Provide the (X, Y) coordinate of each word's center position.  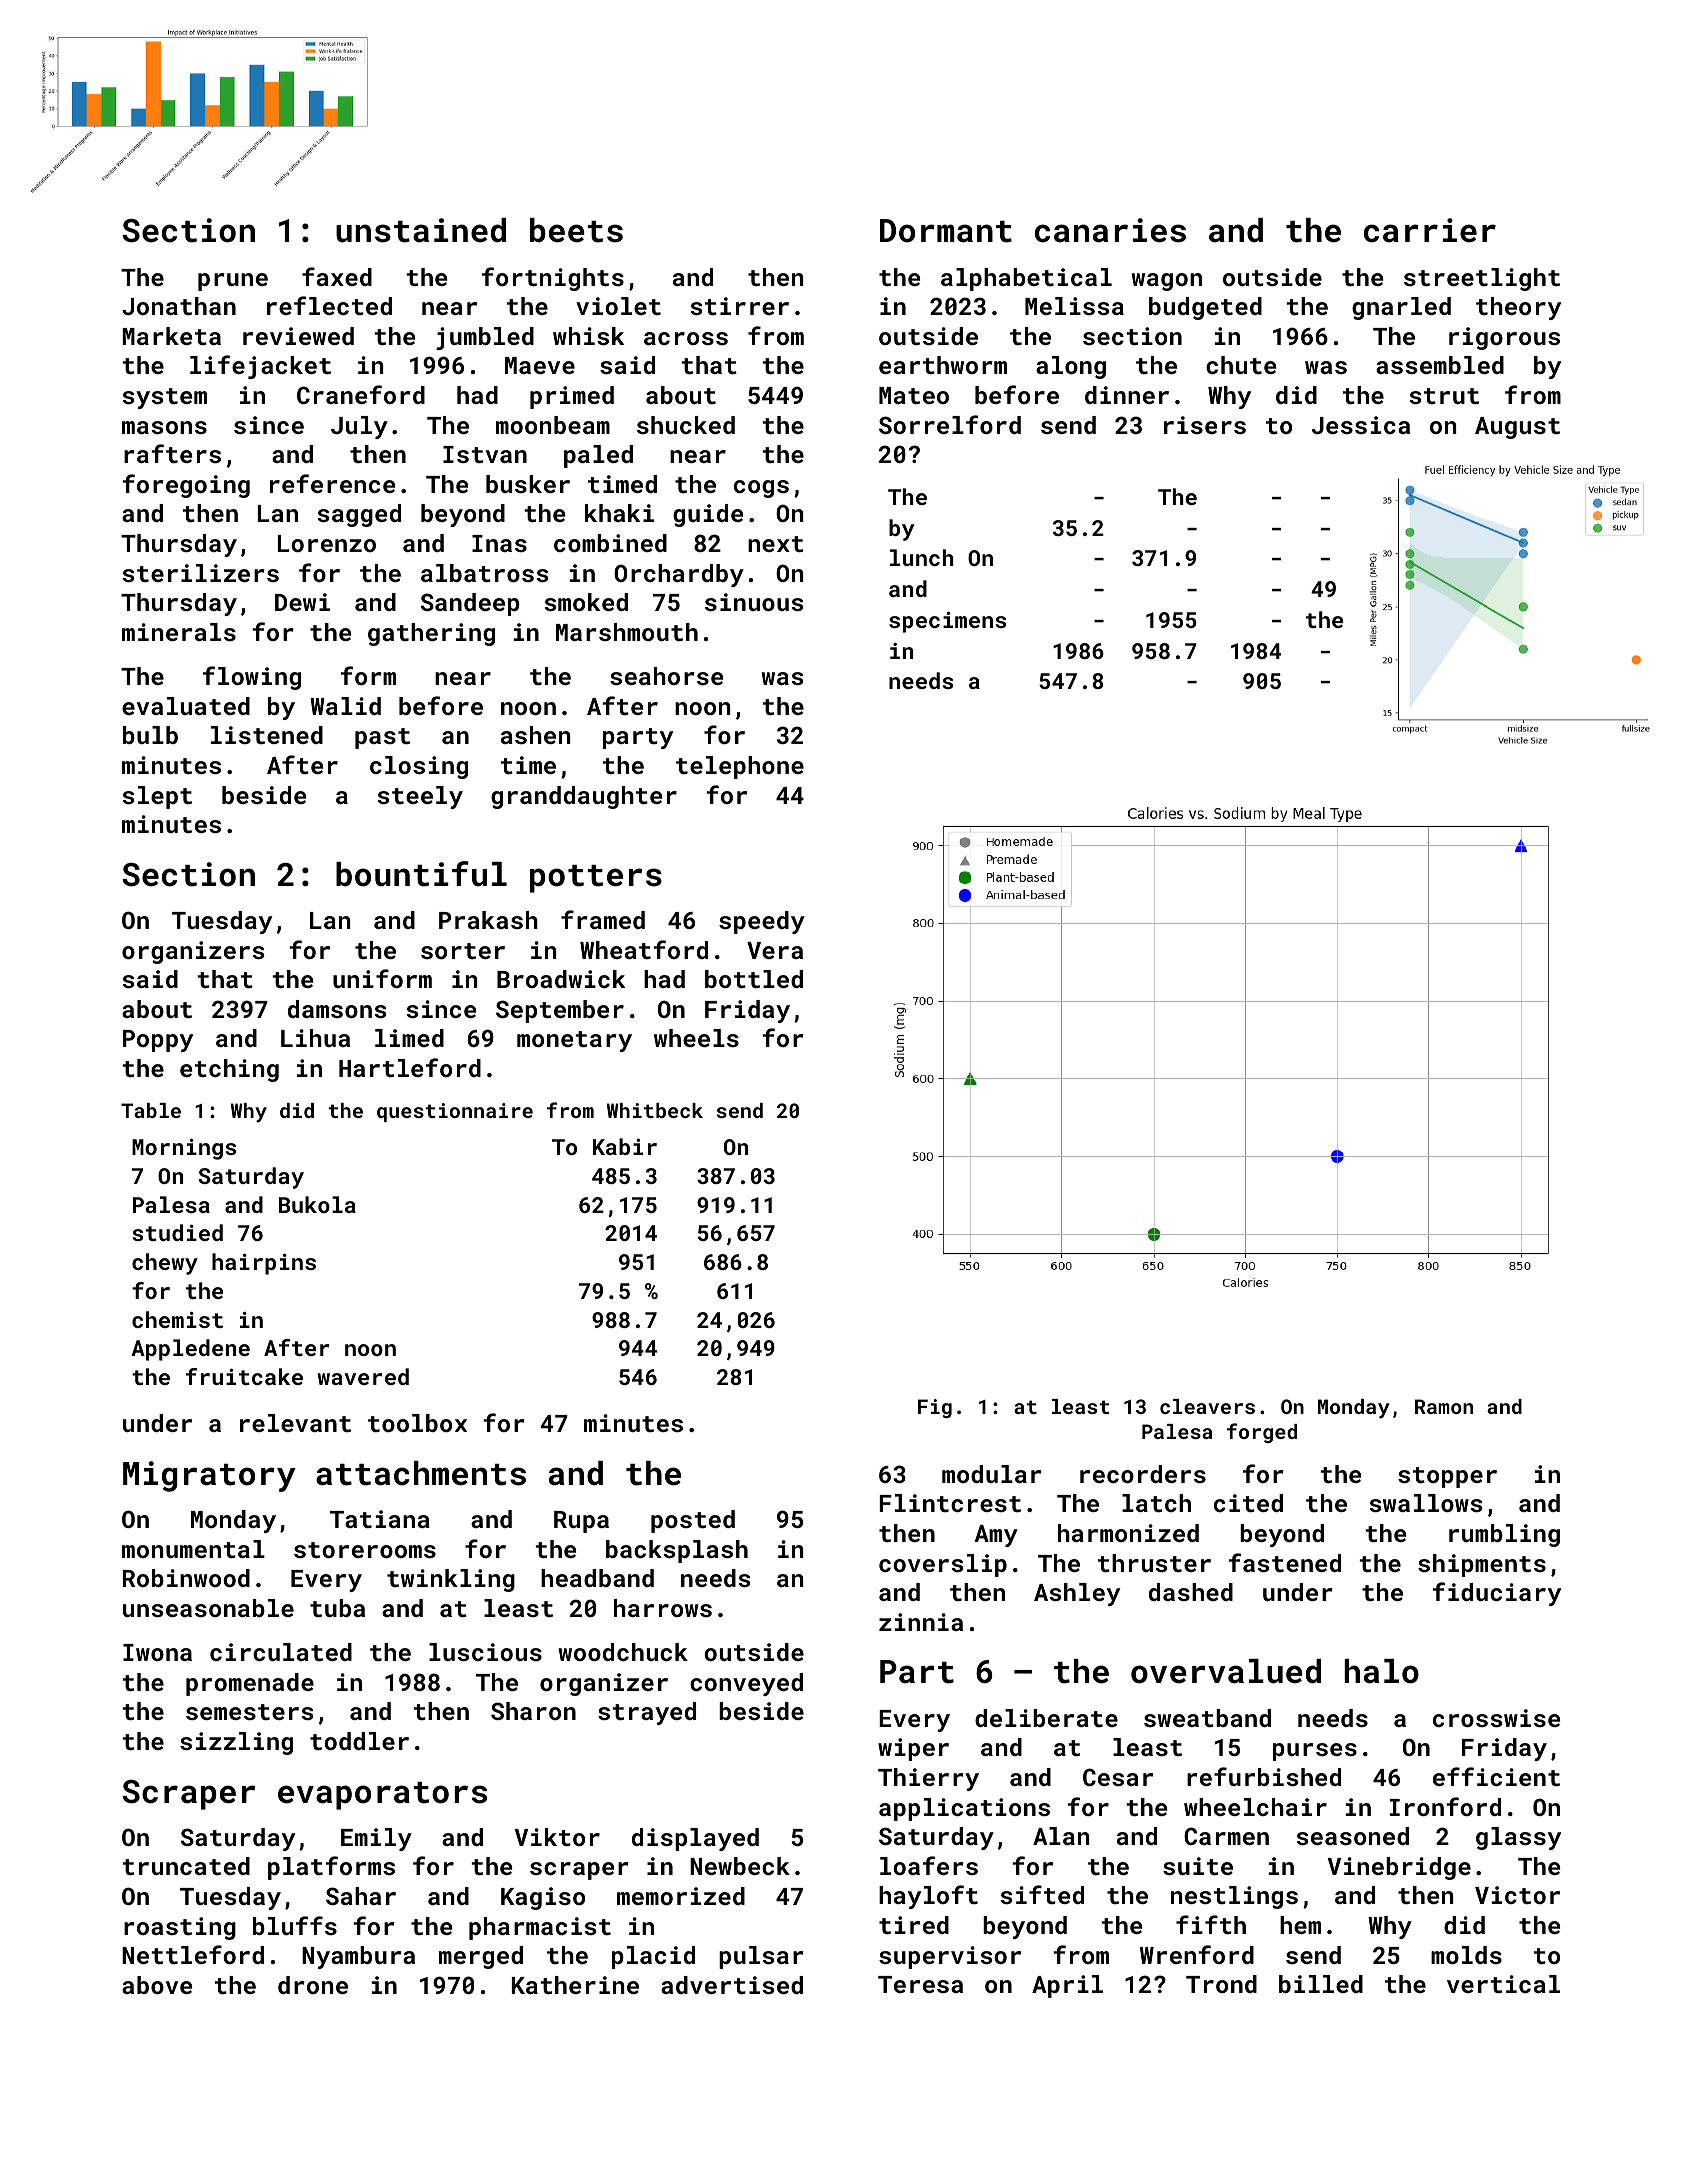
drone (313, 1985)
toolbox (417, 1423)
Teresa (920, 1984)
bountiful (421, 874)
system (165, 398)
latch (1156, 1503)
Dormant (946, 231)
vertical (1503, 1984)
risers (1205, 425)
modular (991, 1474)
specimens (947, 622)
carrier (1430, 230)
